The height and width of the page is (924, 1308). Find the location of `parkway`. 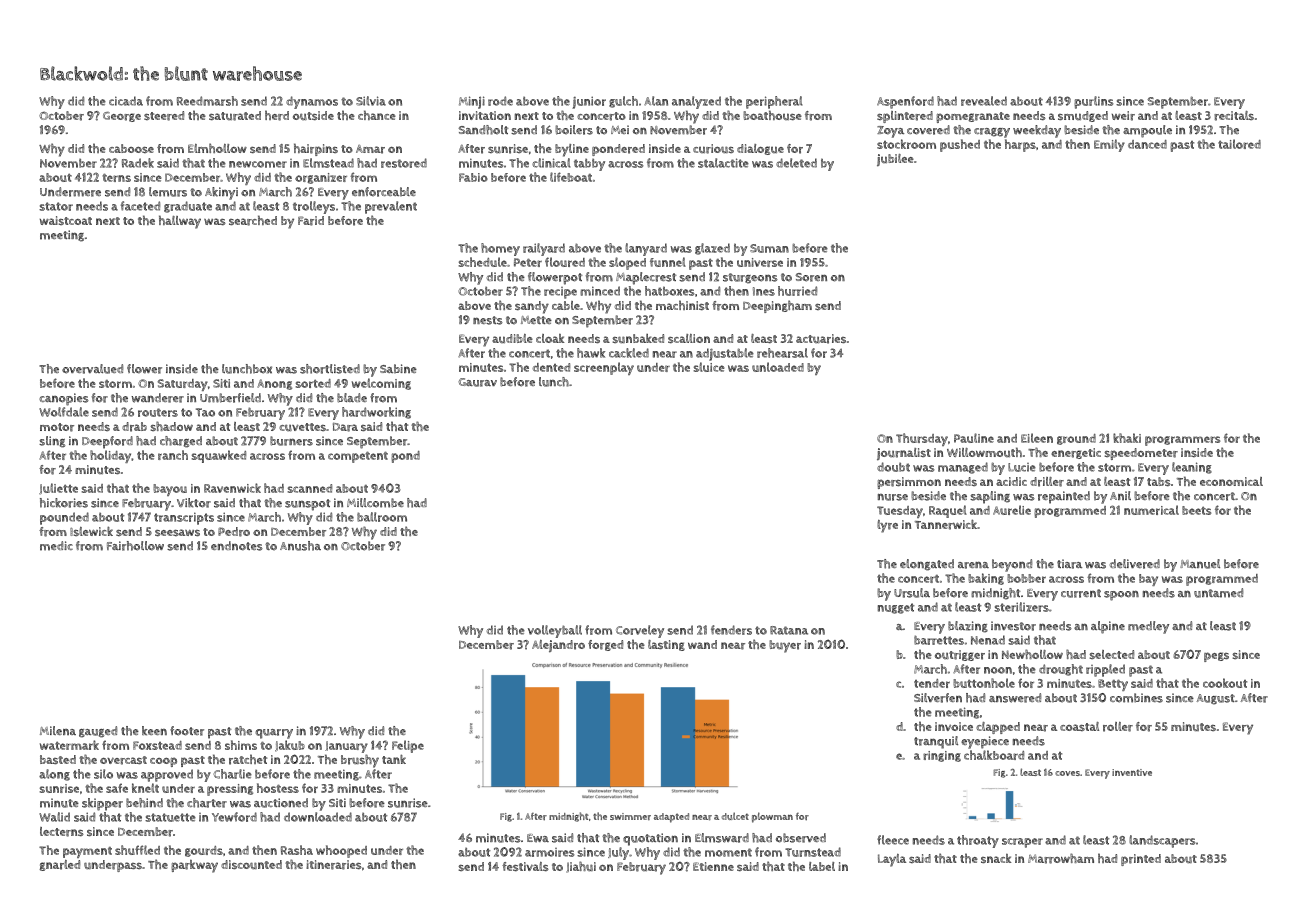

parkway is located at coordinates (194, 866).
